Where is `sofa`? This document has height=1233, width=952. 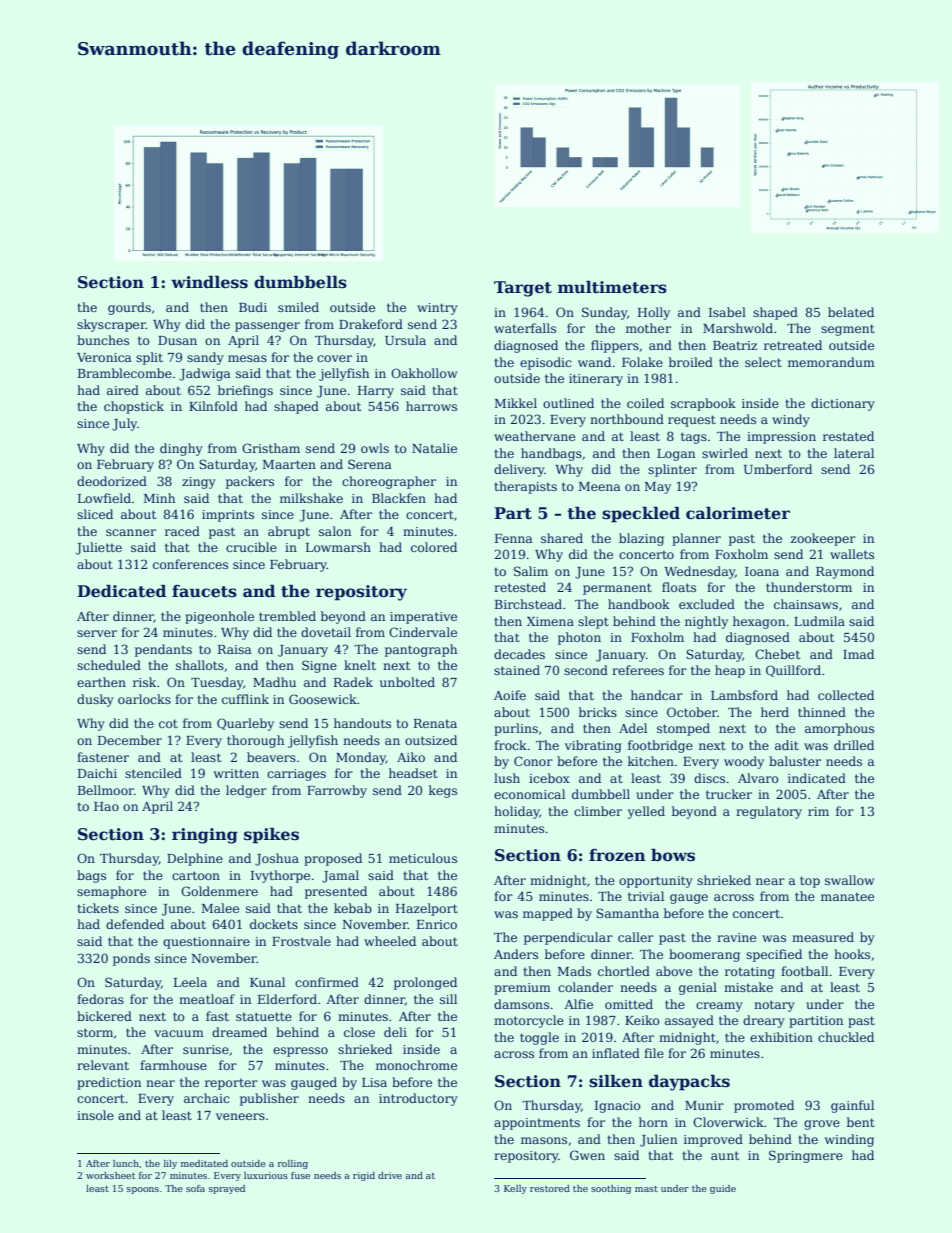 sofa is located at coordinates (195, 1188).
